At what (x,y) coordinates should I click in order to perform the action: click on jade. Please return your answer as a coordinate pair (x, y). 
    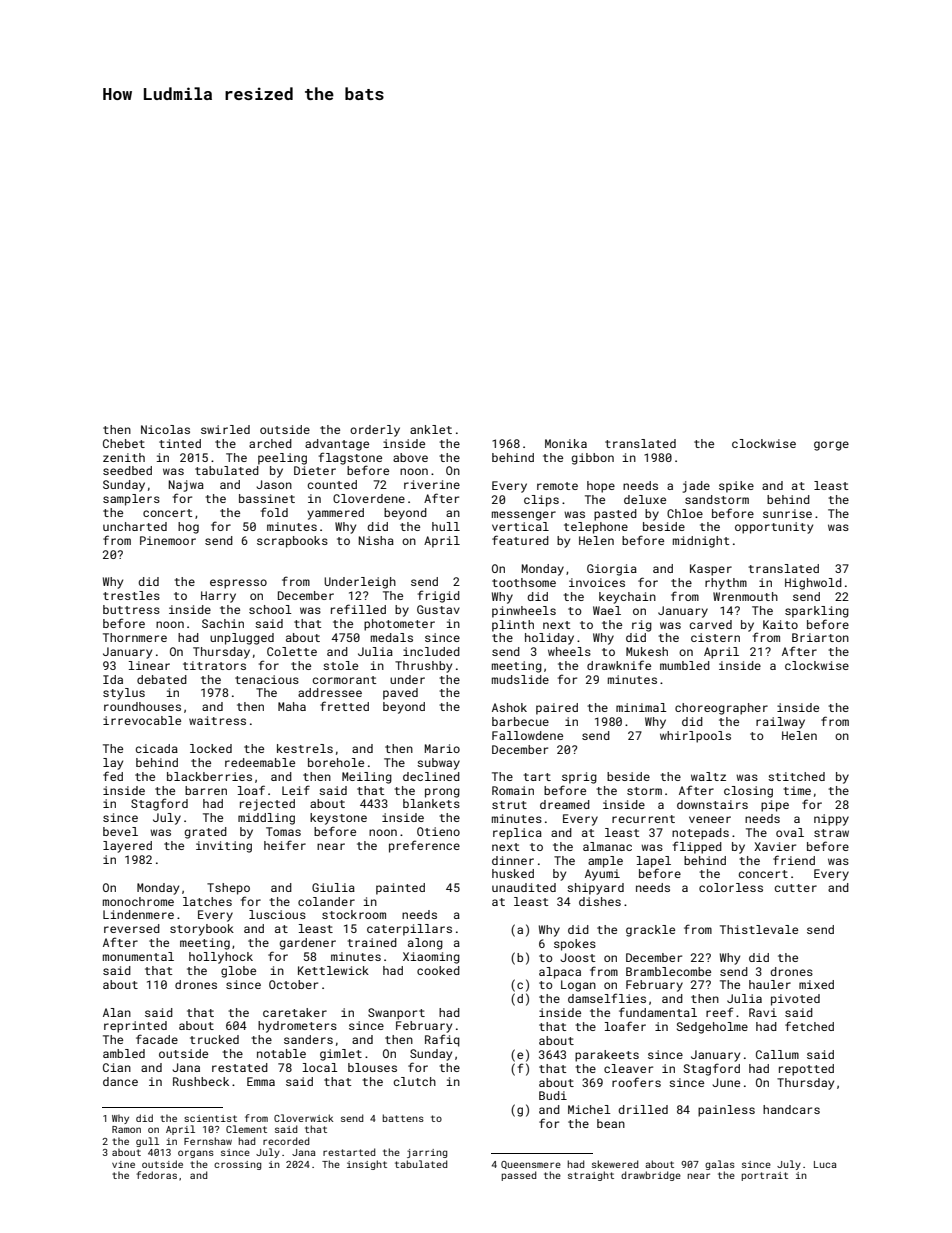
    Looking at the image, I should click on (696, 487).
